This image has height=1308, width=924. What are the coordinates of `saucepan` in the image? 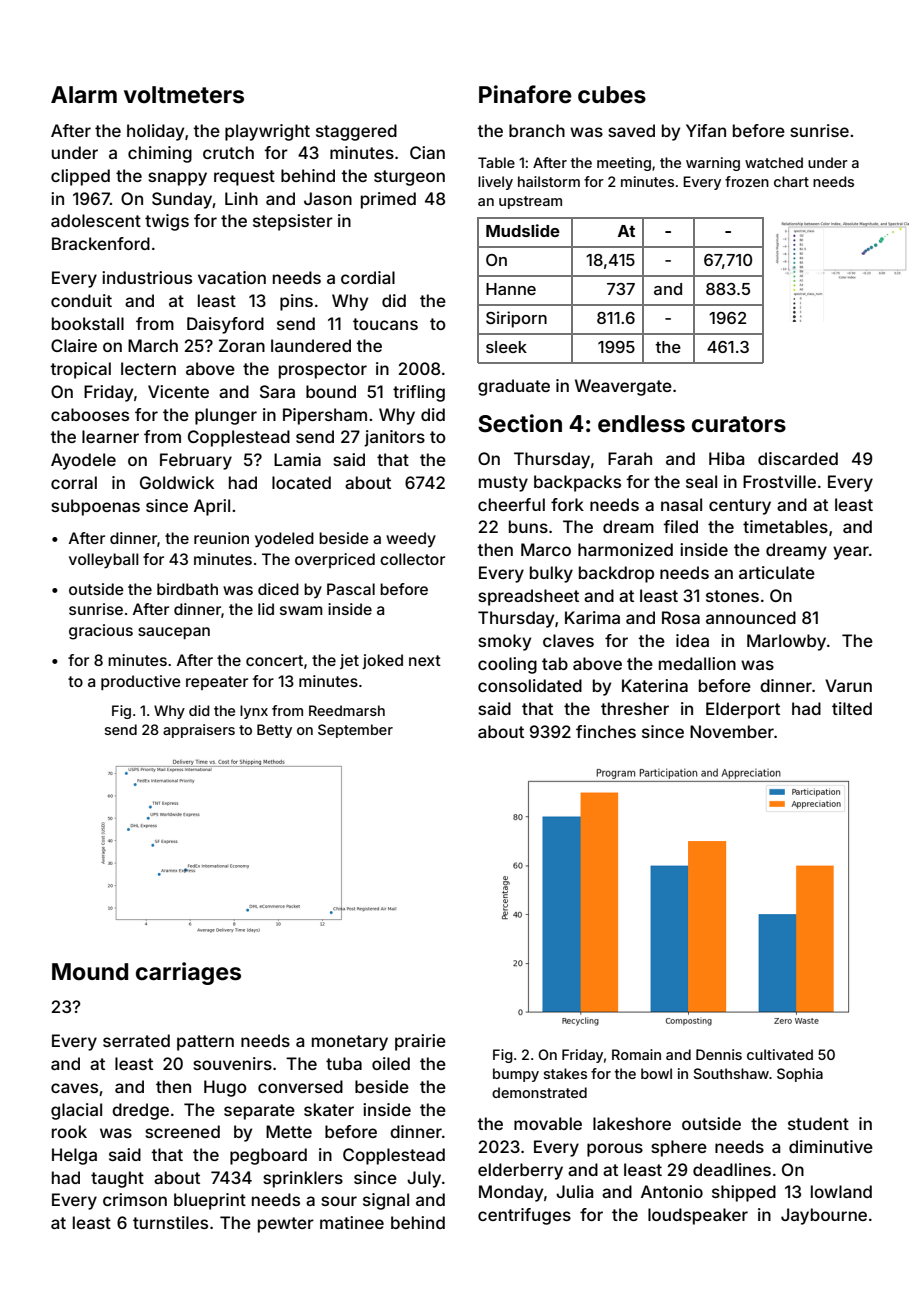 It's located at (174, 633).
